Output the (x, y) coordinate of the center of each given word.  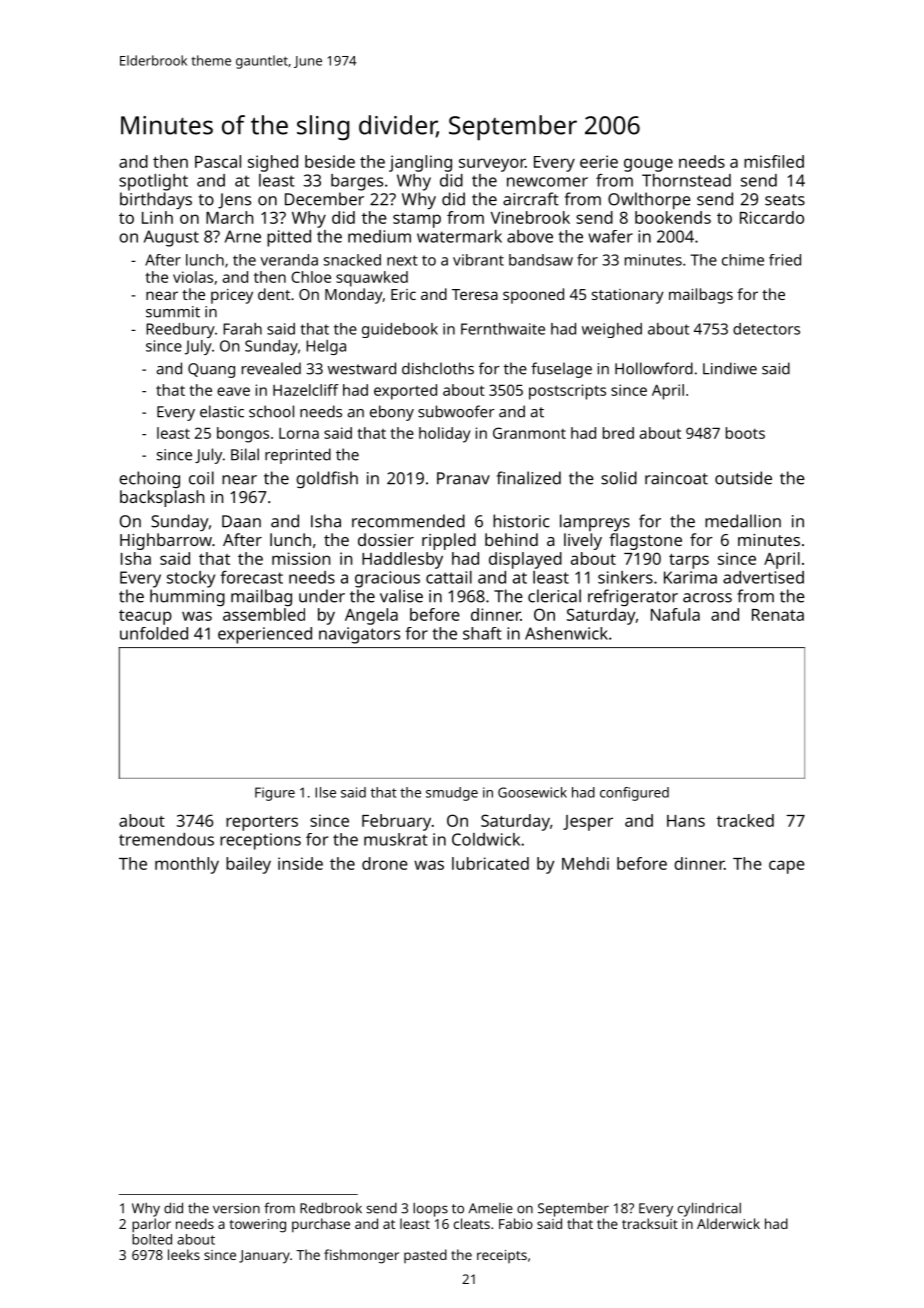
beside (330, 161)
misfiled (774, 161)
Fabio (516, 1223)
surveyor (492, 165)
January (264, 1257)
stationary (628, 296)
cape (787, 867)
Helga (326, 347)
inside (300, 863)
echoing (149, 479)
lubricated (490, 863)
